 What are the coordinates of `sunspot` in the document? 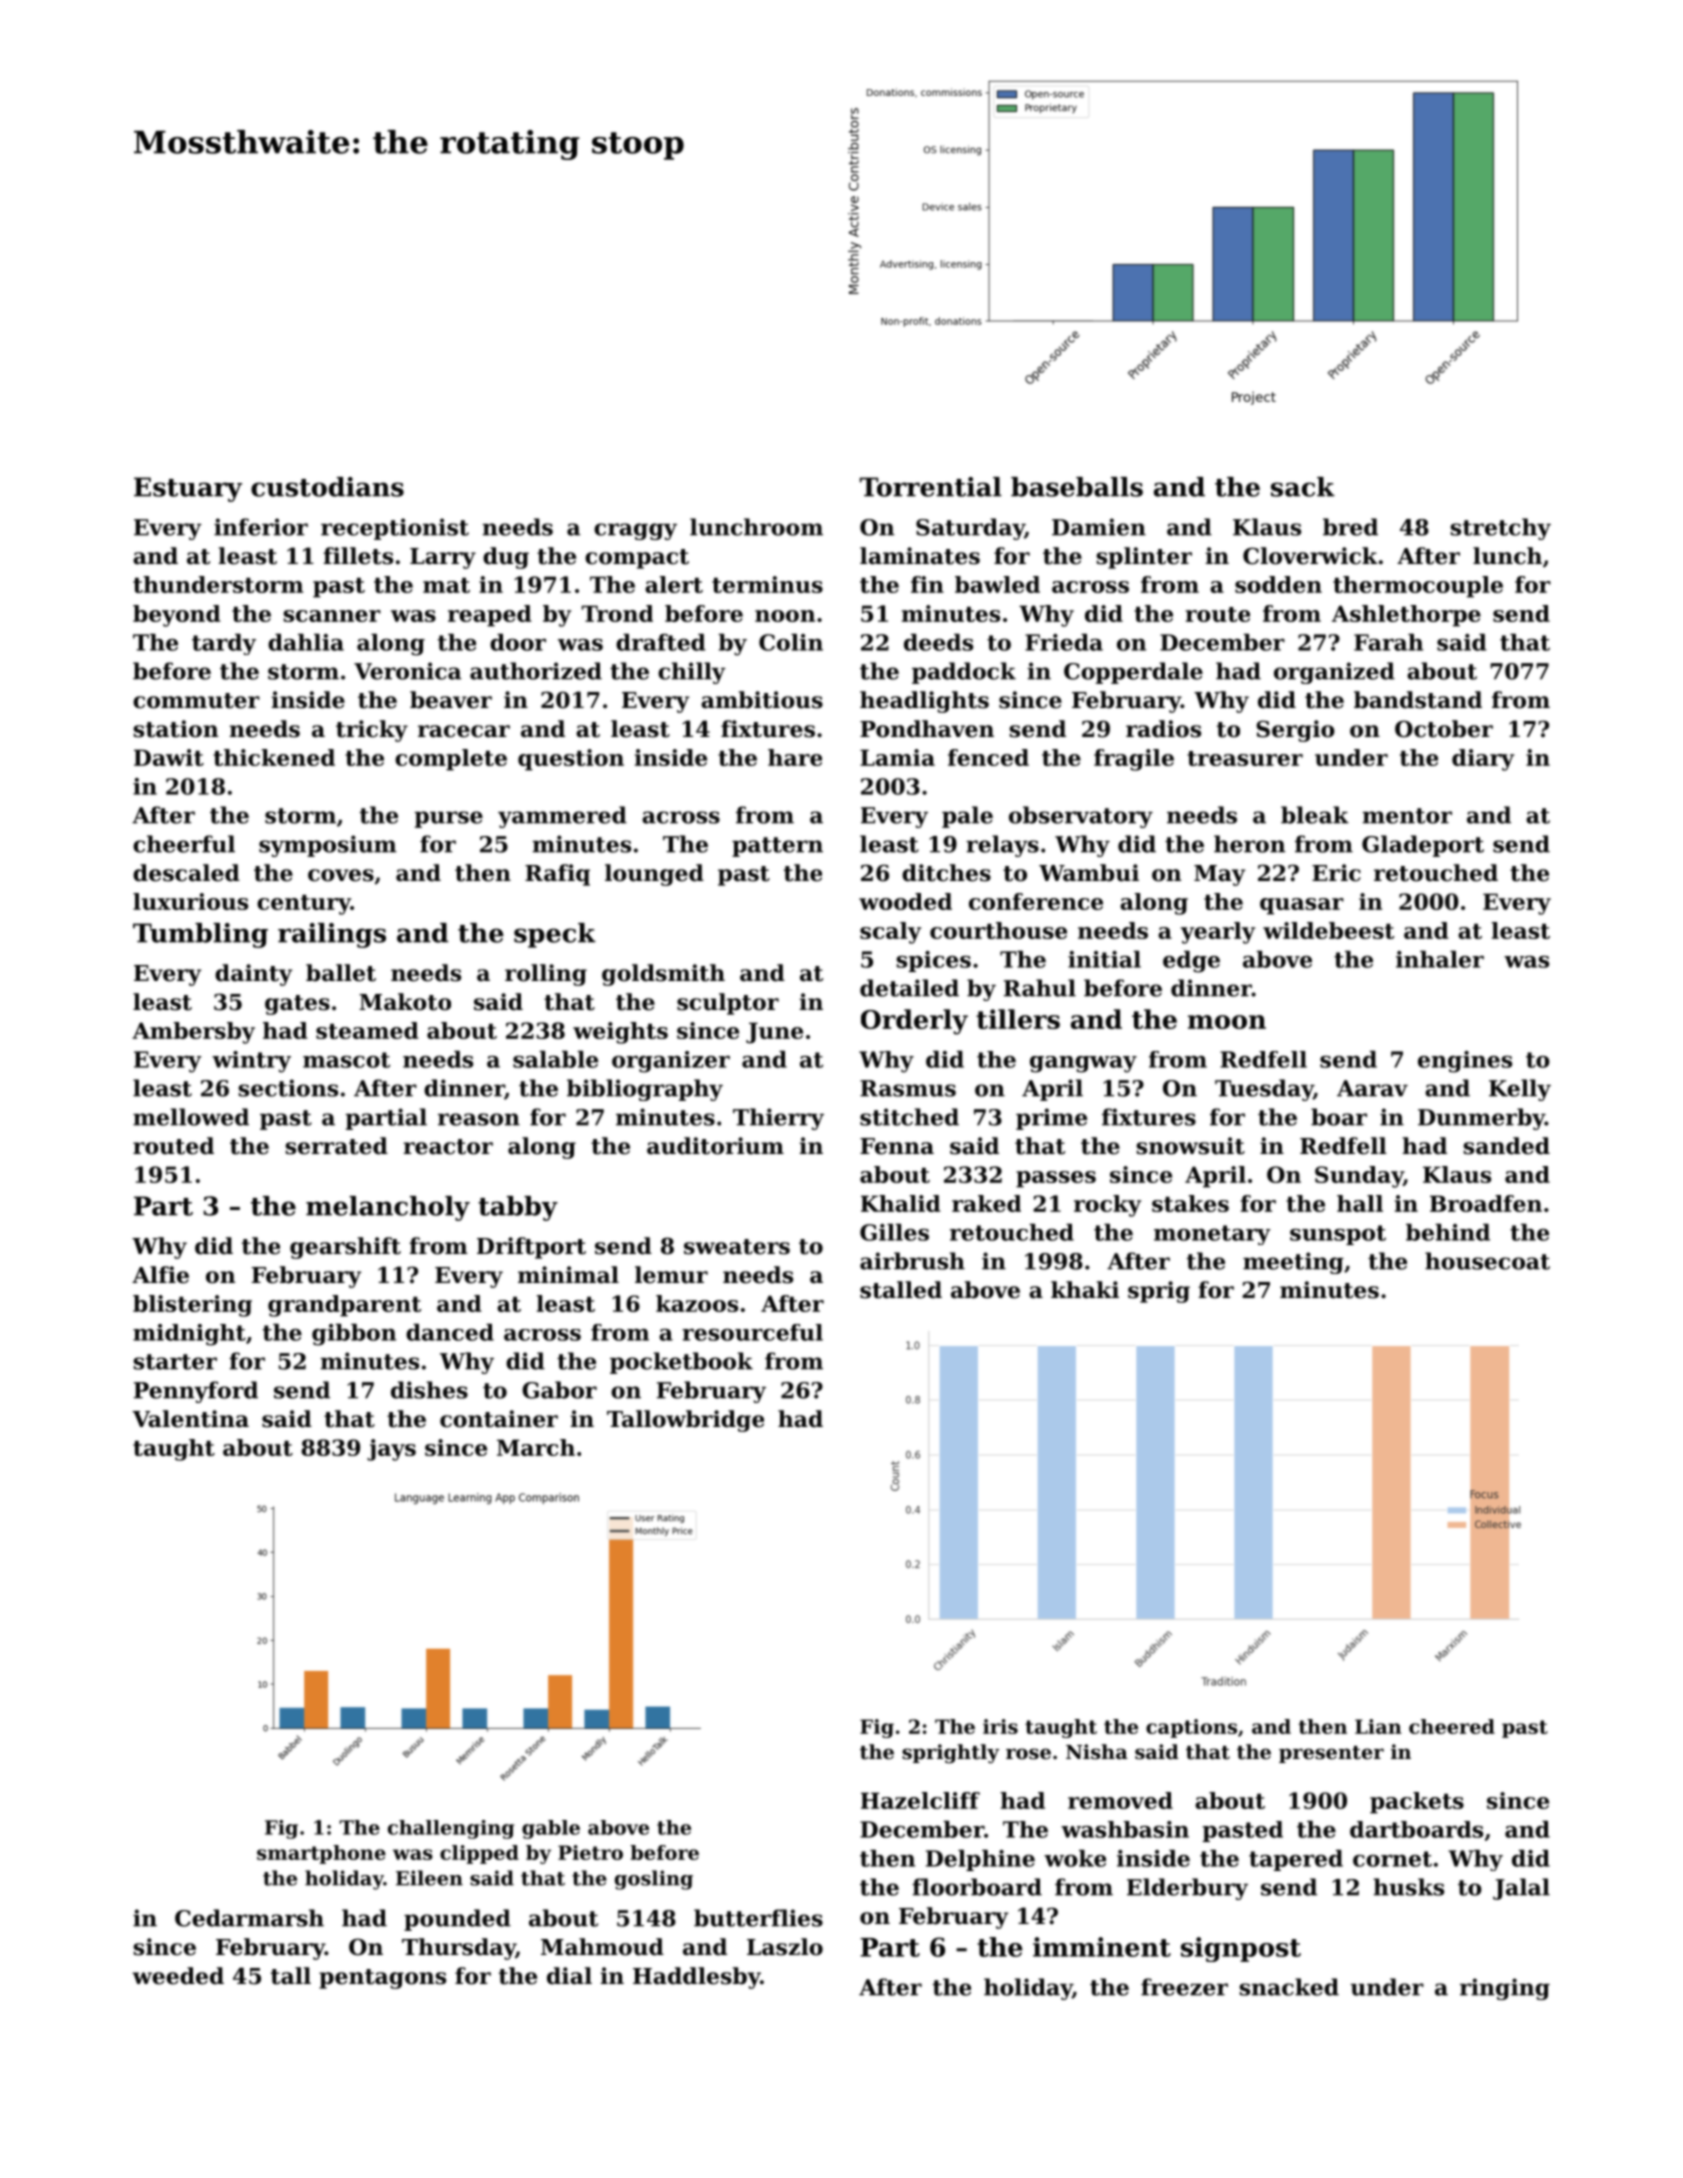 It's located at (1338, 1235).
